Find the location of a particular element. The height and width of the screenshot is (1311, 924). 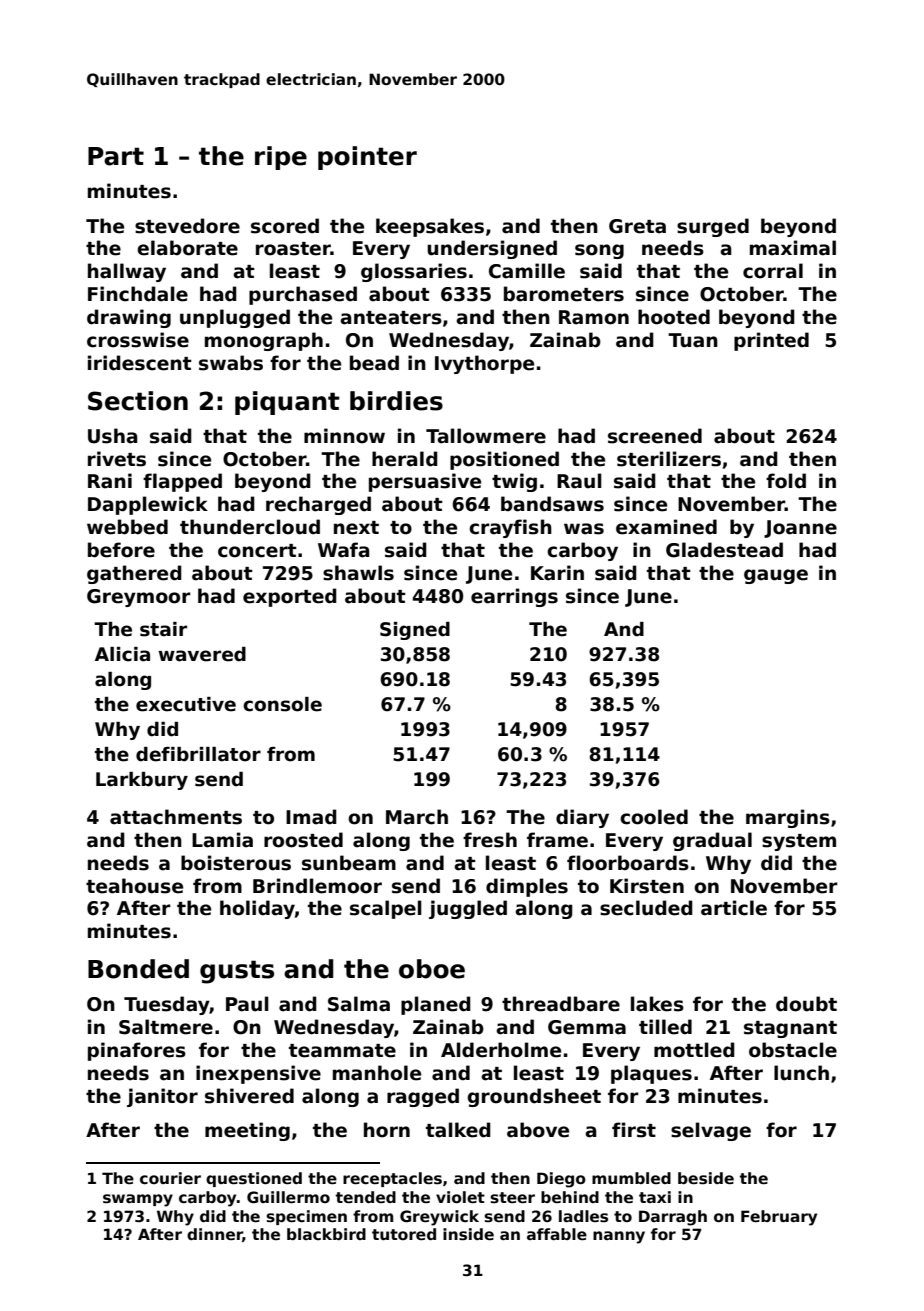

swampy is located at coordinates (138, 1200).
